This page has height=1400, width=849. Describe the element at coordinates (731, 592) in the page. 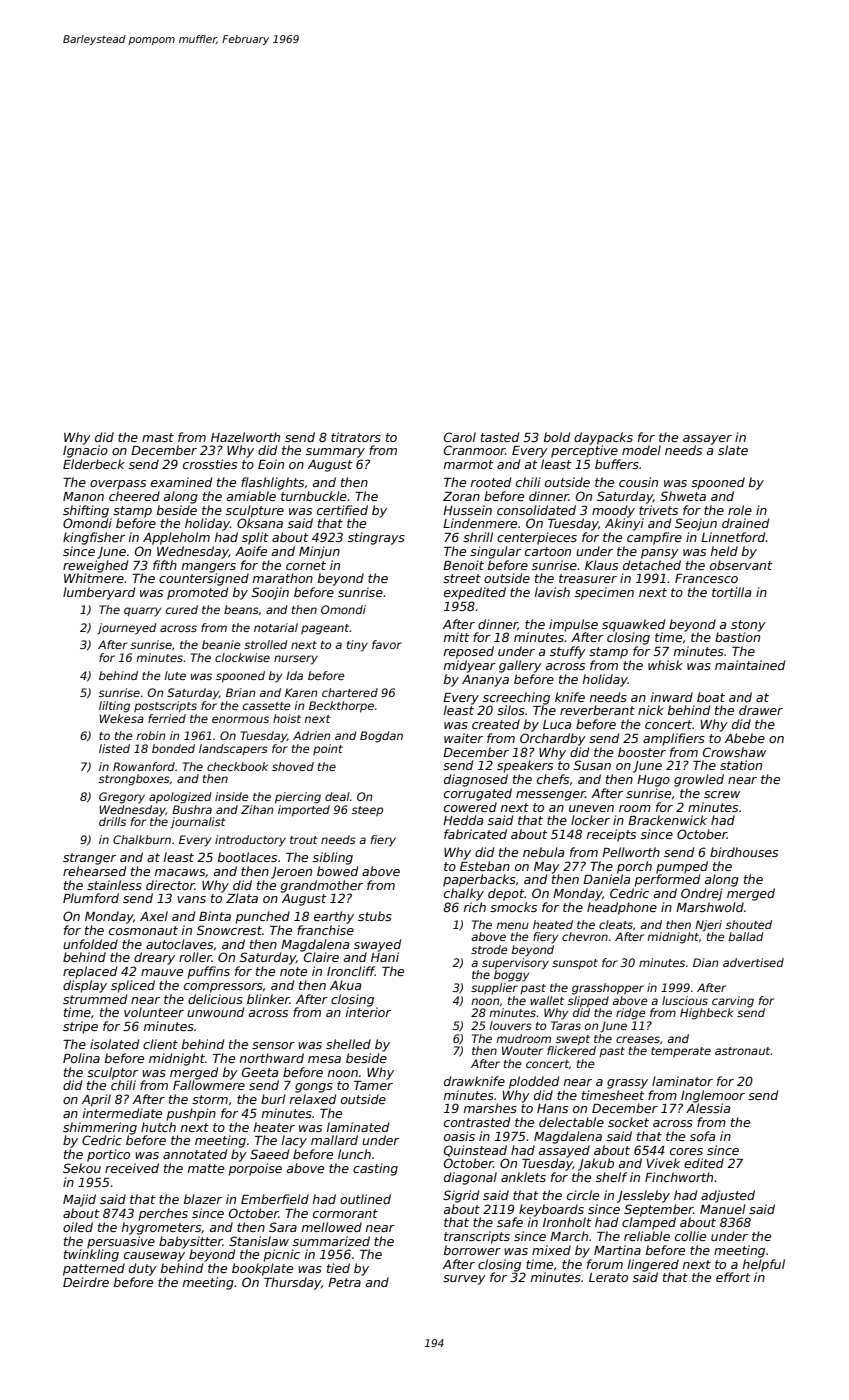

I see `tortilla` at that location.
